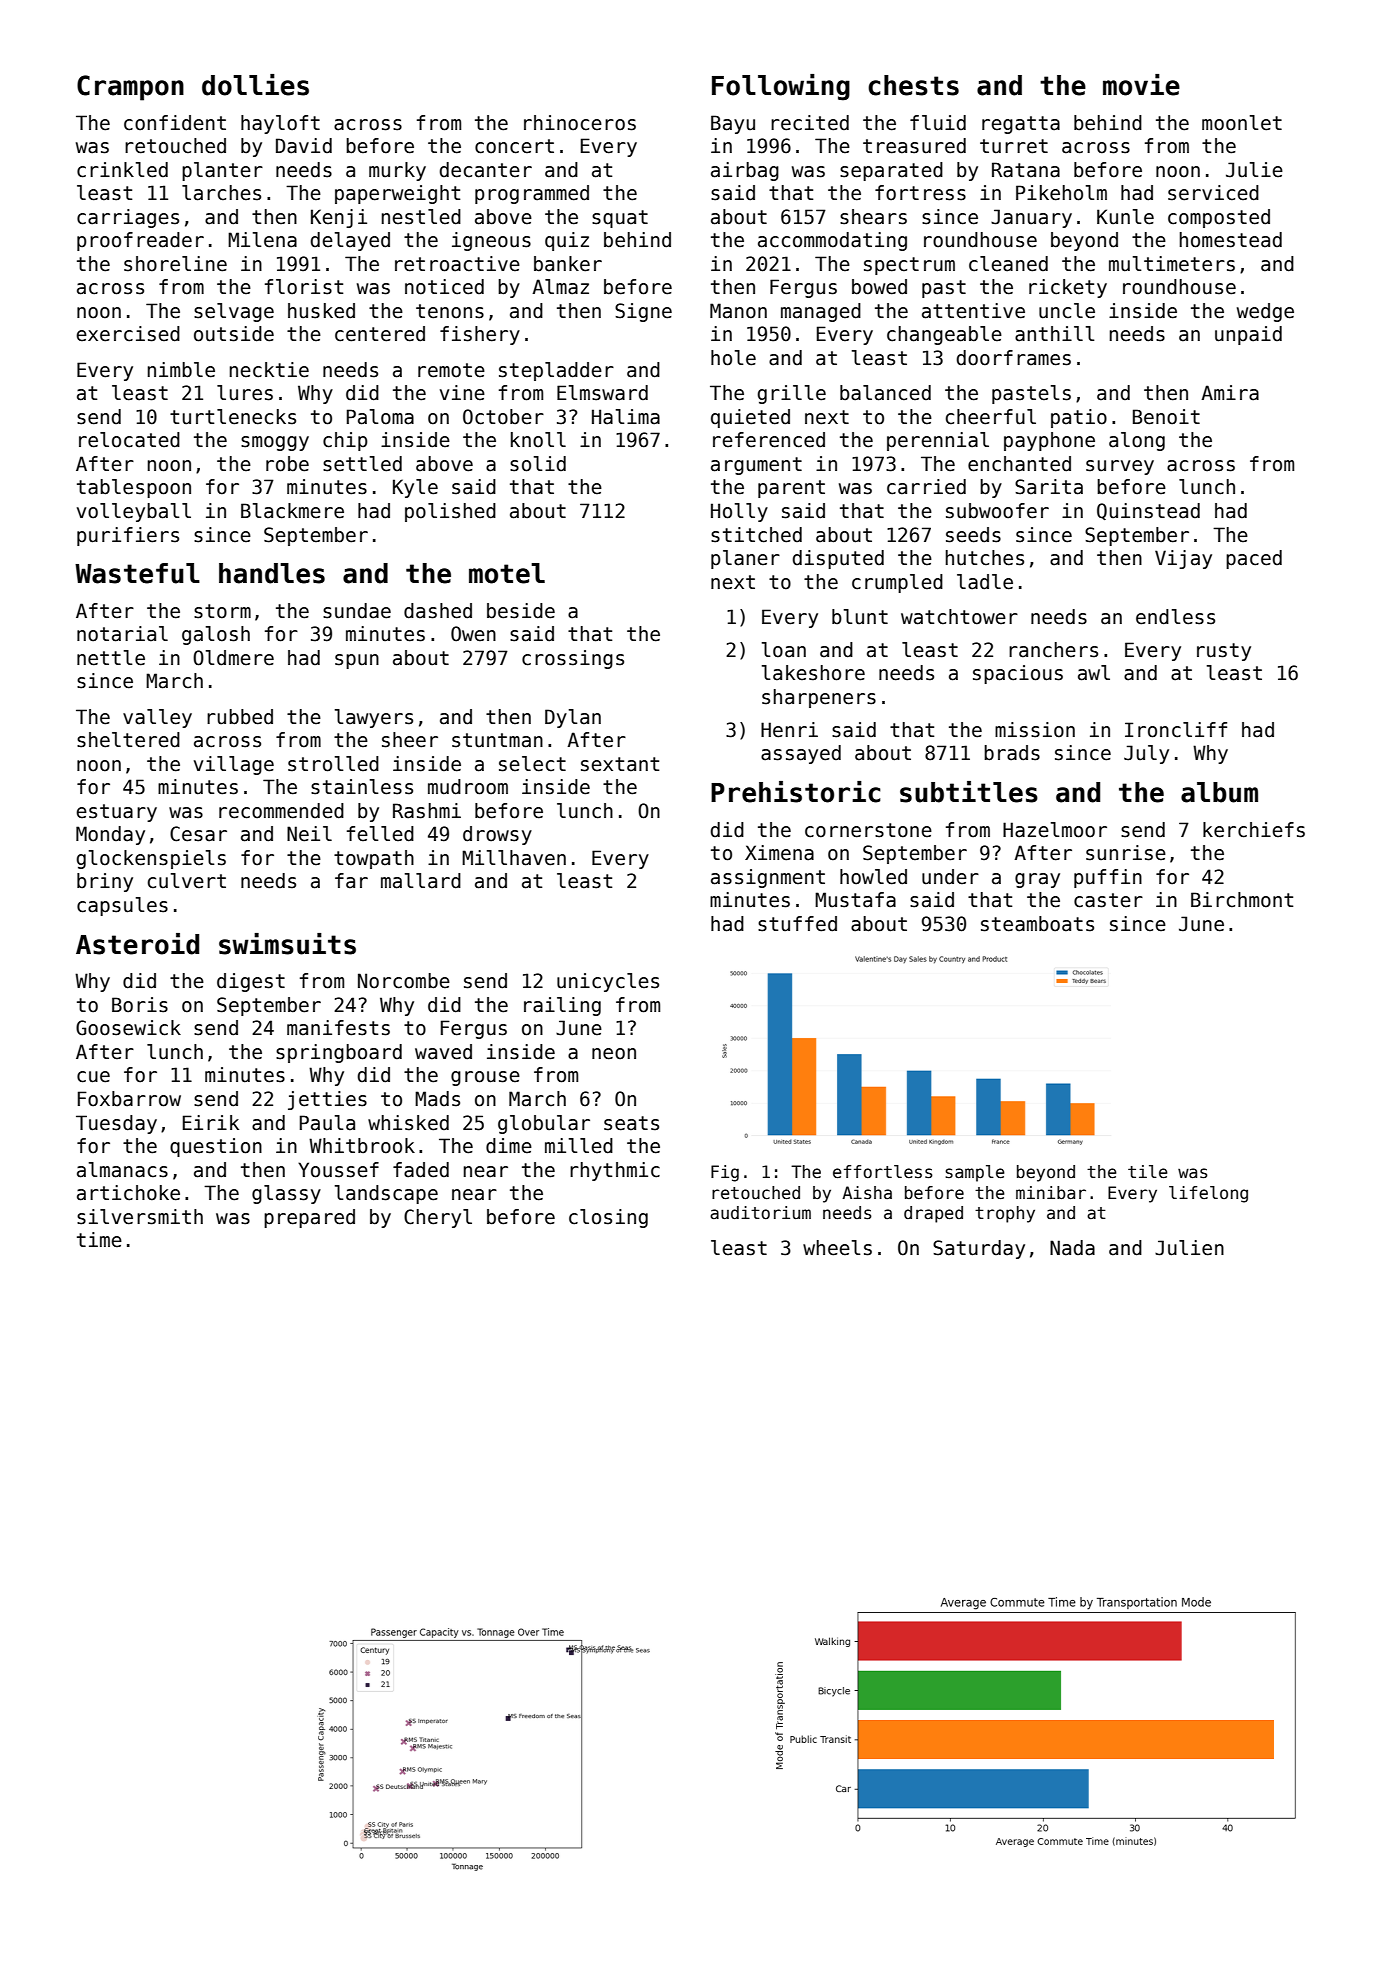  I want to click on dollies, so click(255, 85).
